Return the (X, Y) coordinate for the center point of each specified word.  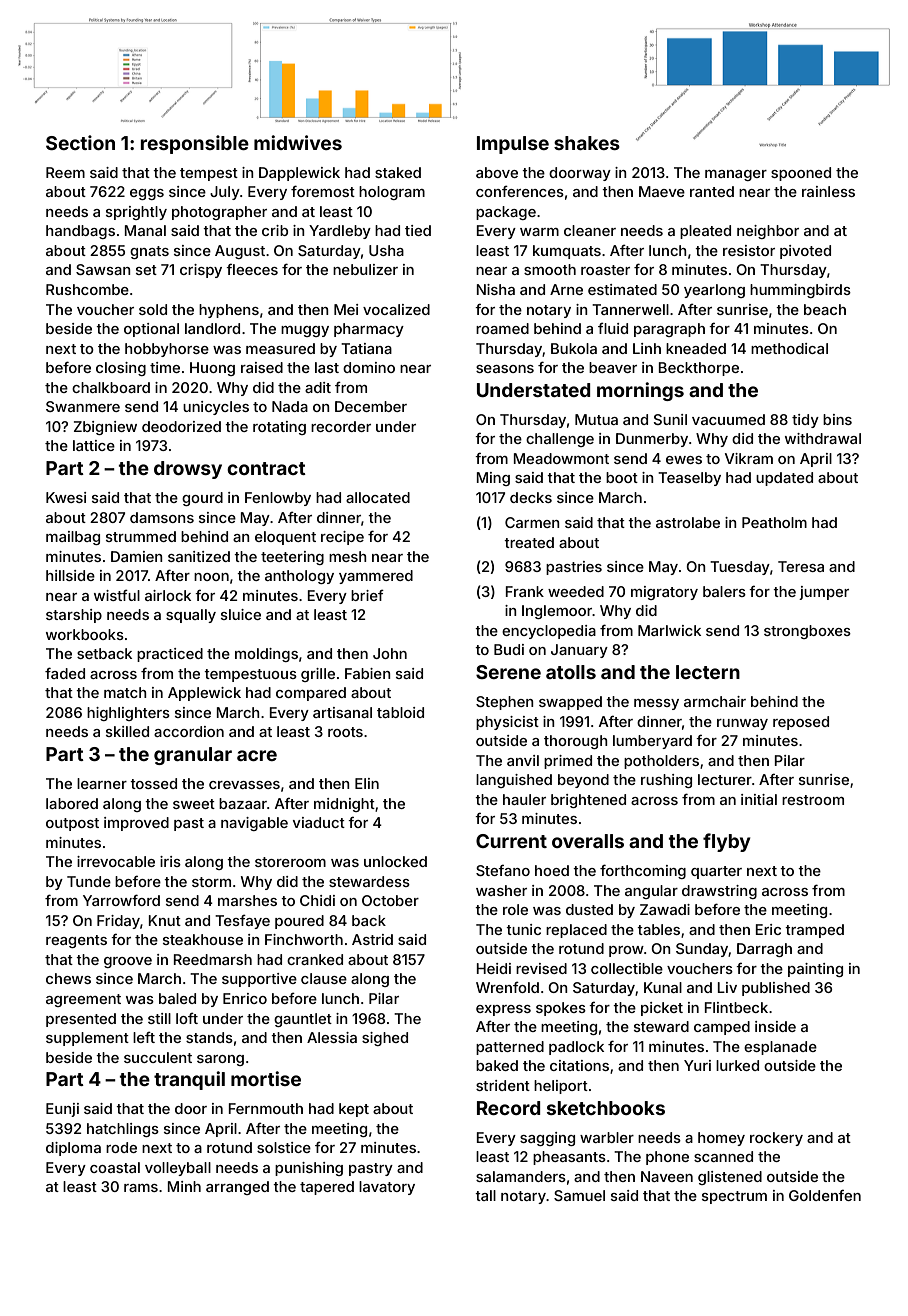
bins (837, 419)
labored (72, 803)
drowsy (188, 470)
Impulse (513, 145)
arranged (237, 1188)
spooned (801, 174)
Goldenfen (825, 1195)
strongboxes (807, 632)
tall (485, 1195)
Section (80, 142)
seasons (505, 369)
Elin (367, 783)
